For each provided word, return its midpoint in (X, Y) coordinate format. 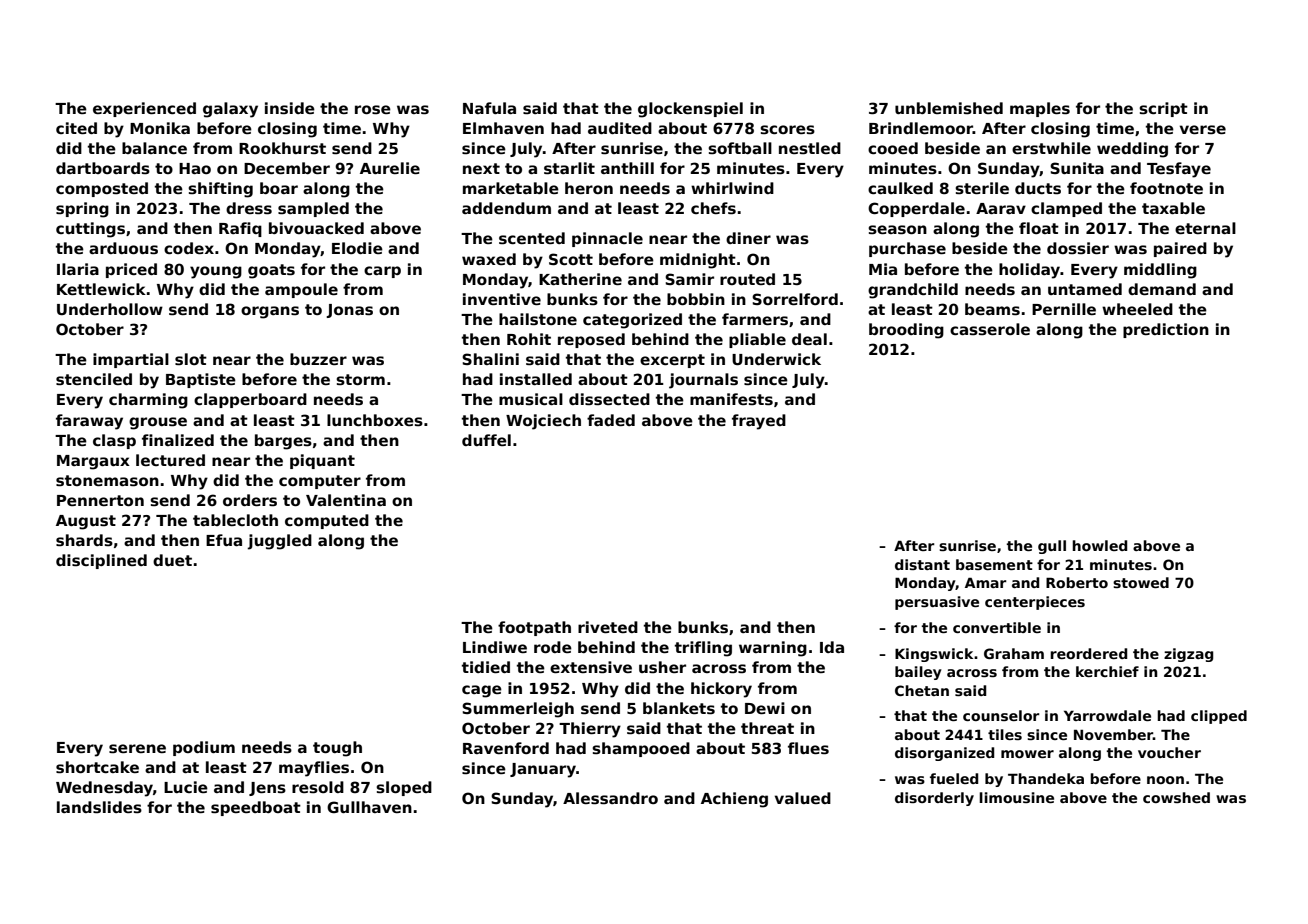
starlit (569, 168)
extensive (591, 667)
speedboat (256, 808)
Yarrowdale (1107, 715)
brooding (906, 331)
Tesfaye (1179, 170)
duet (172, 560)
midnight (698, 261)
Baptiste (201, 380)
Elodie (357, 248)
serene (137, 748)
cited (76, 128)
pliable (757, 340)
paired (1180, 249)
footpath (534, 628)
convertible (997, 627)
